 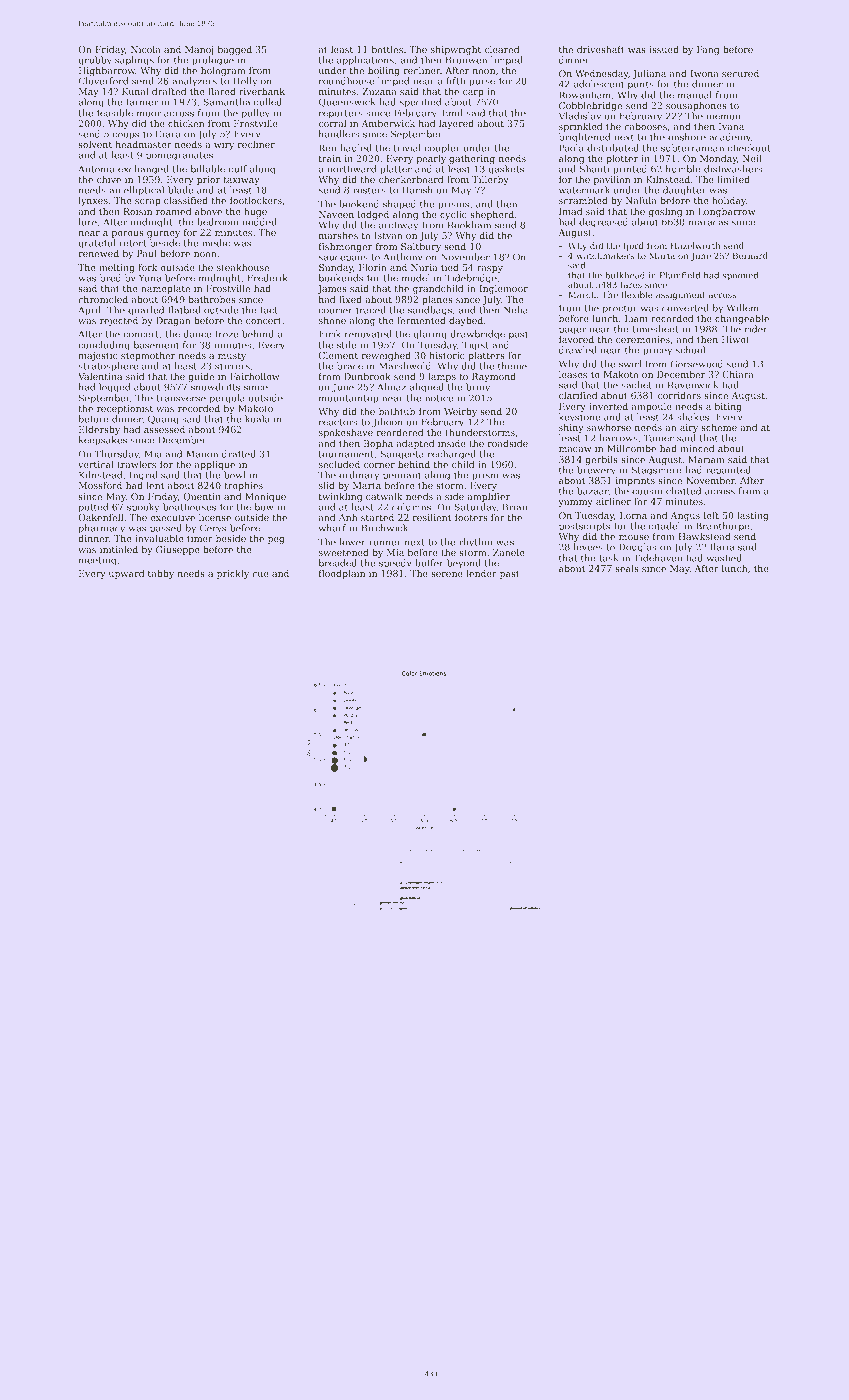 What do you see at coordinates (488, 497) in the screenshot?
I see `amplifier` at bounding box center [488, 497].
